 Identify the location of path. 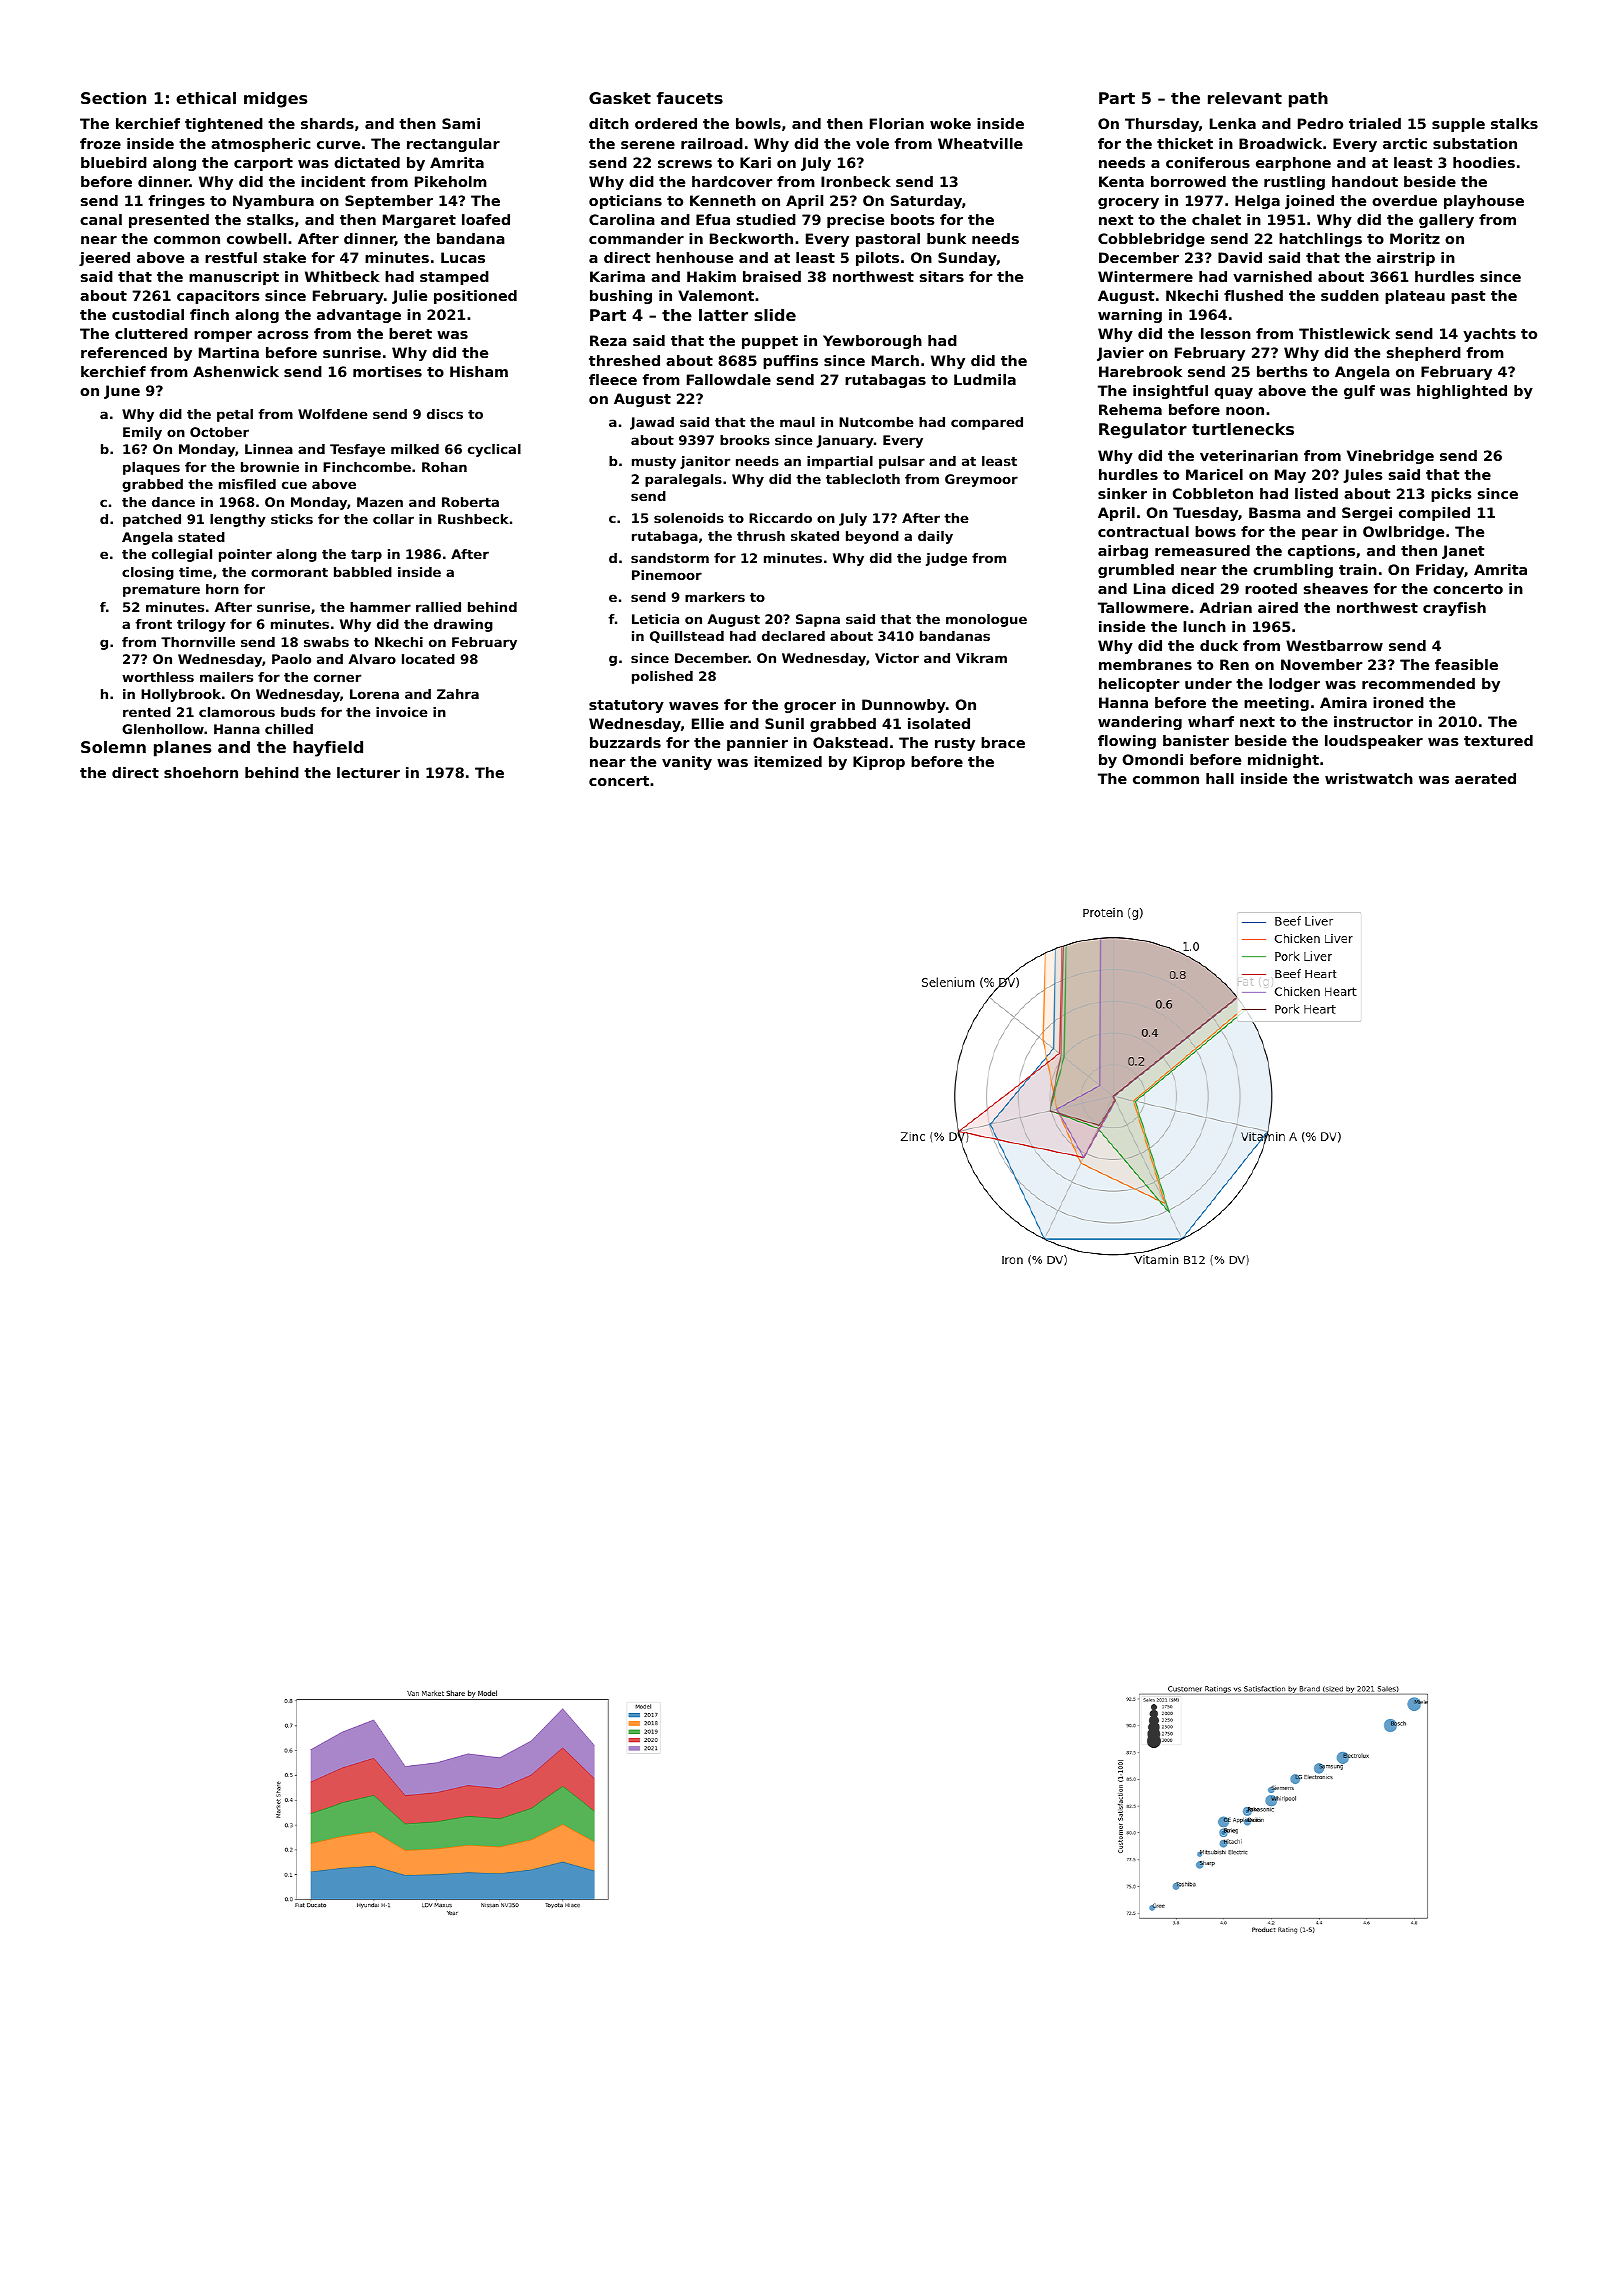
(1308, 100).
